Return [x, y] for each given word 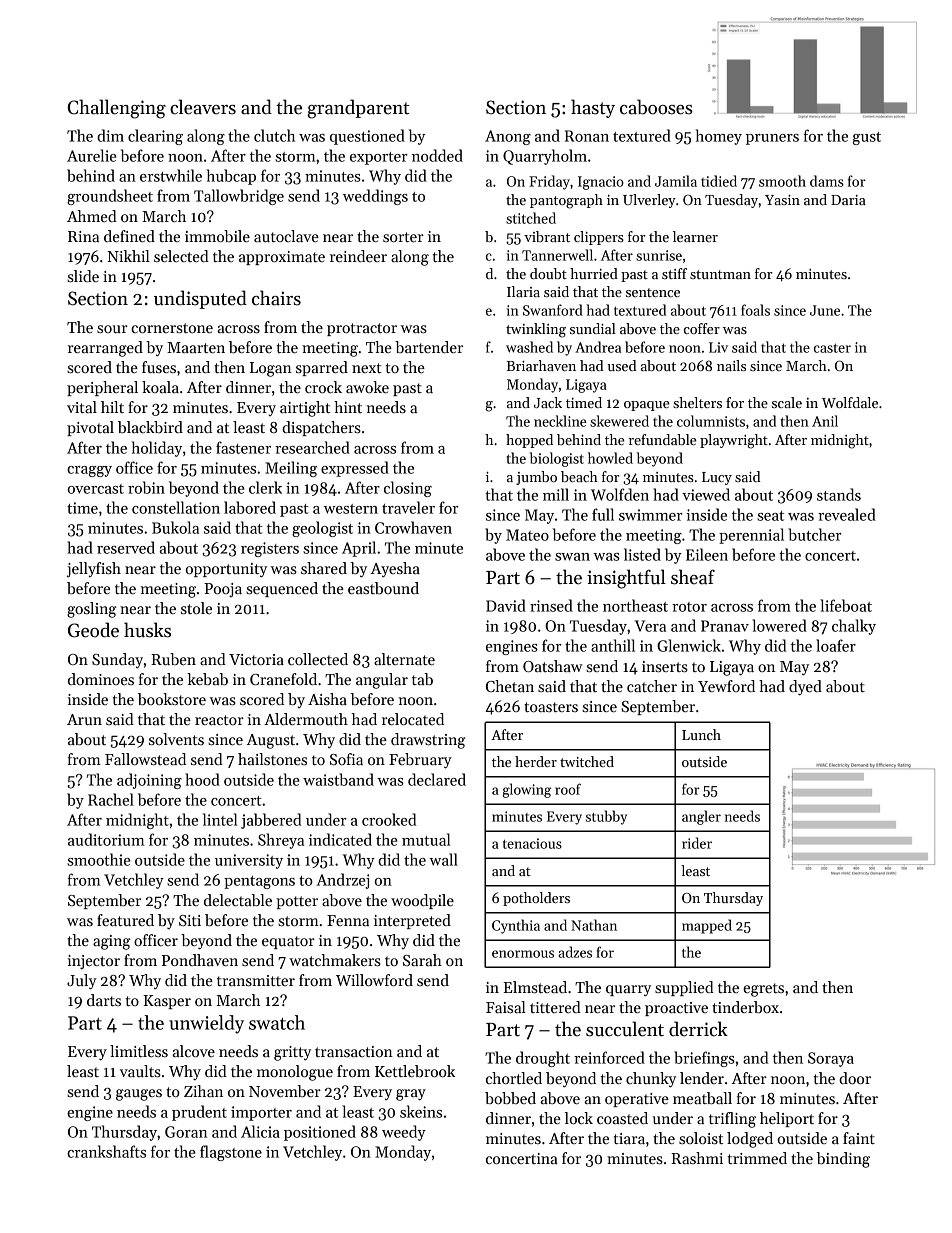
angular [382, 681]
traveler [408, 507]
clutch [274, 135]
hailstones [272, 759]
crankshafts [106, 1151]
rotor [689, 607]
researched [312, 447]
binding [843, 1160]
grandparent [358, 109]
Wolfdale [850, 402]
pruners [772, 139]
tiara [629, 1138]
